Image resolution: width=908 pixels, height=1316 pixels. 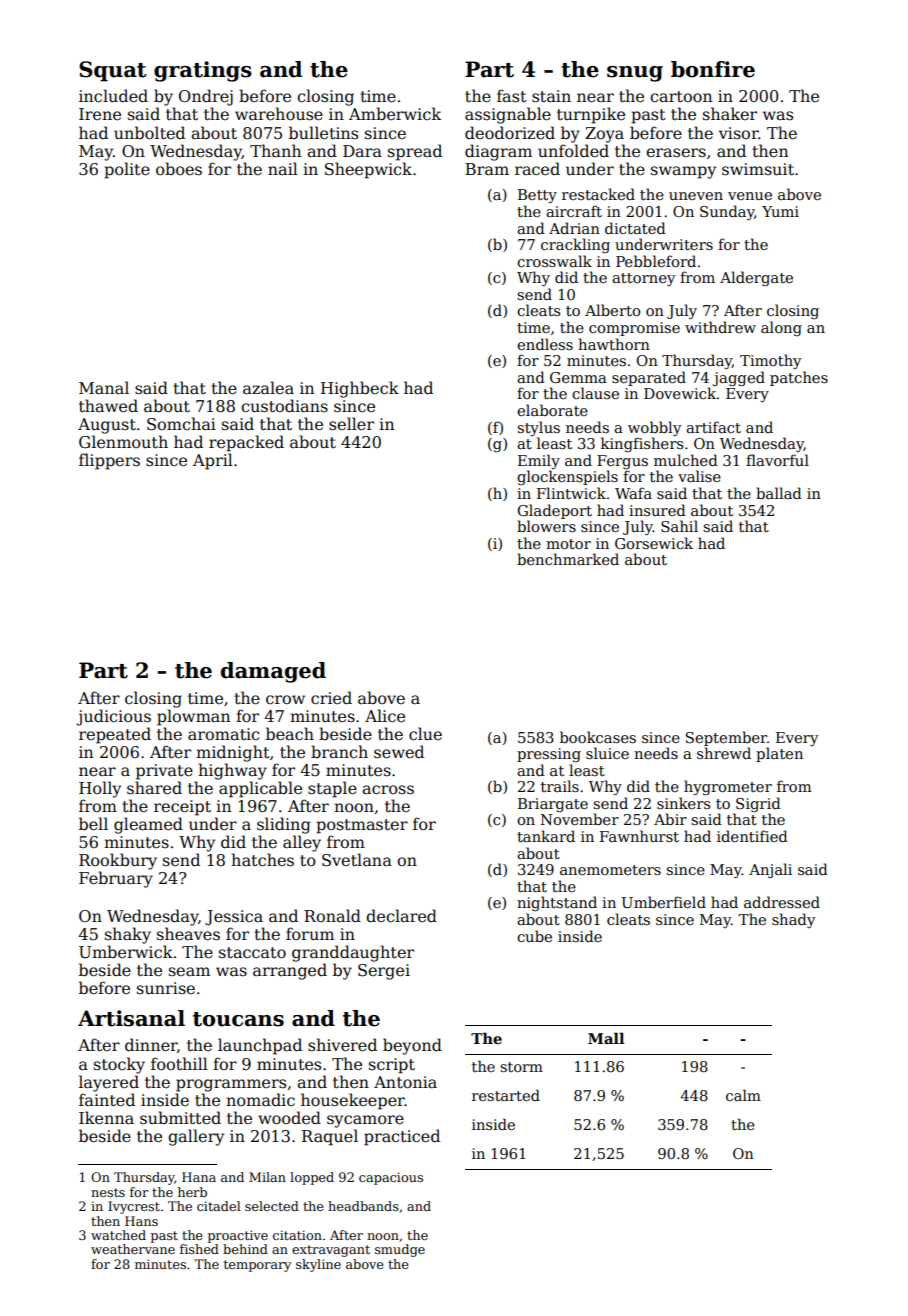 What do you see at coordinates (283, 168) in the document?
I see `nail` at bounding box center [283, 168].
